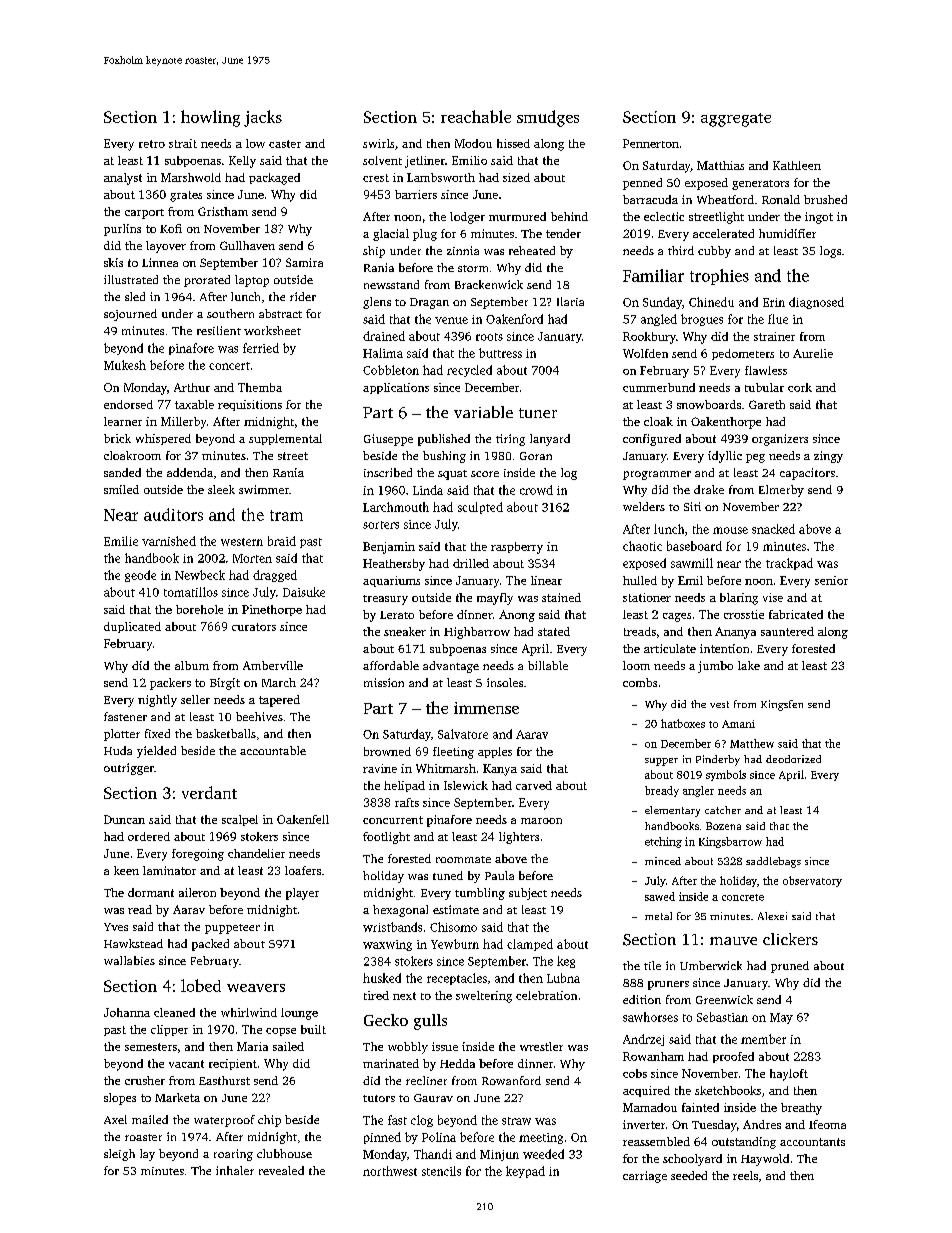 The height and width of the image is (1233, 952). I want to click on smudges, so click(548, 118).
